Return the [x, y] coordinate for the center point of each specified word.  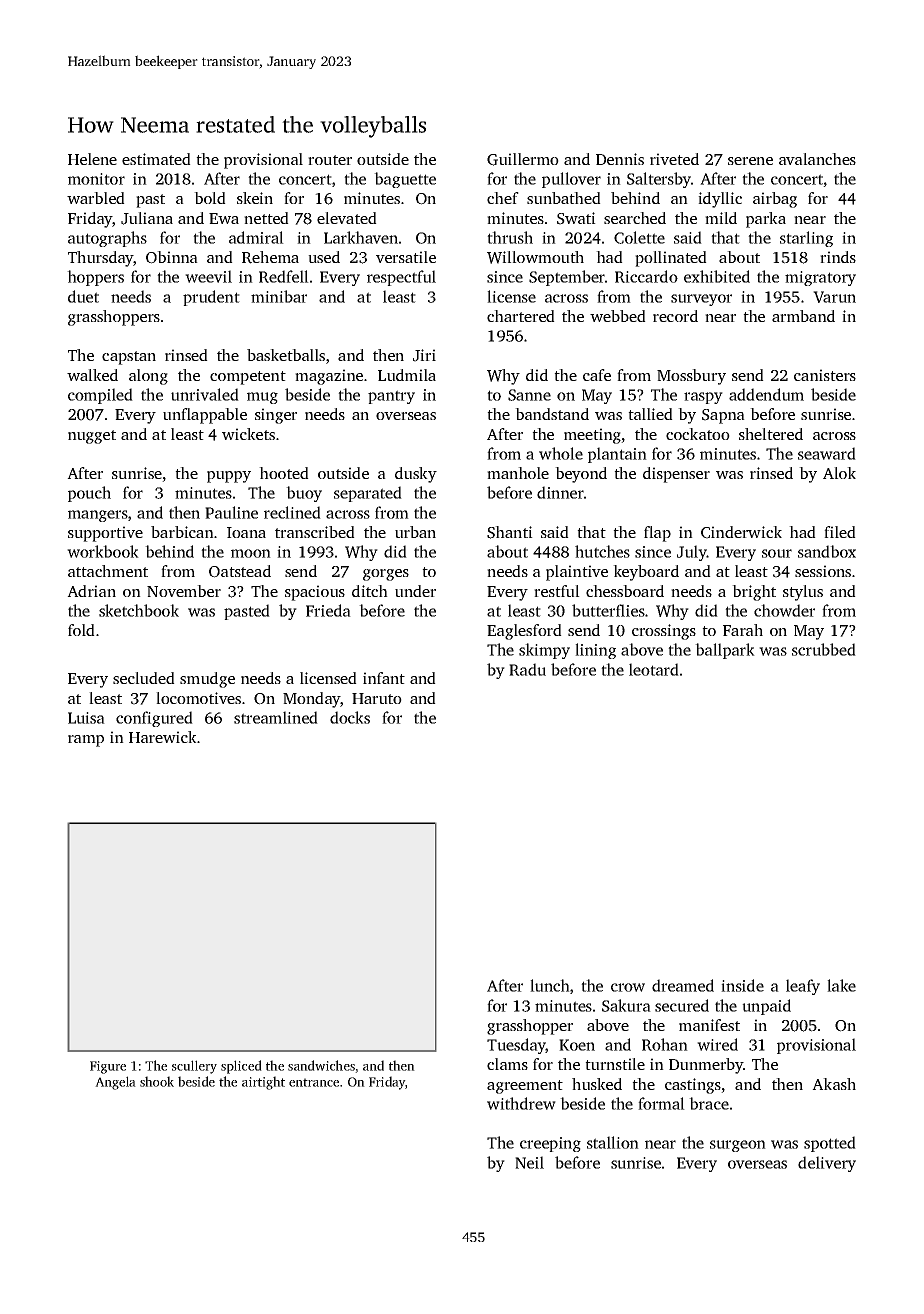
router [330, 160]
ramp [86, 741]
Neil [529, 1162]
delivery [827, 1164]
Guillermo [523, 159]
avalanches [817, 159]
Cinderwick [741, 532]
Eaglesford [524, 632]
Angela [115, 1083]
